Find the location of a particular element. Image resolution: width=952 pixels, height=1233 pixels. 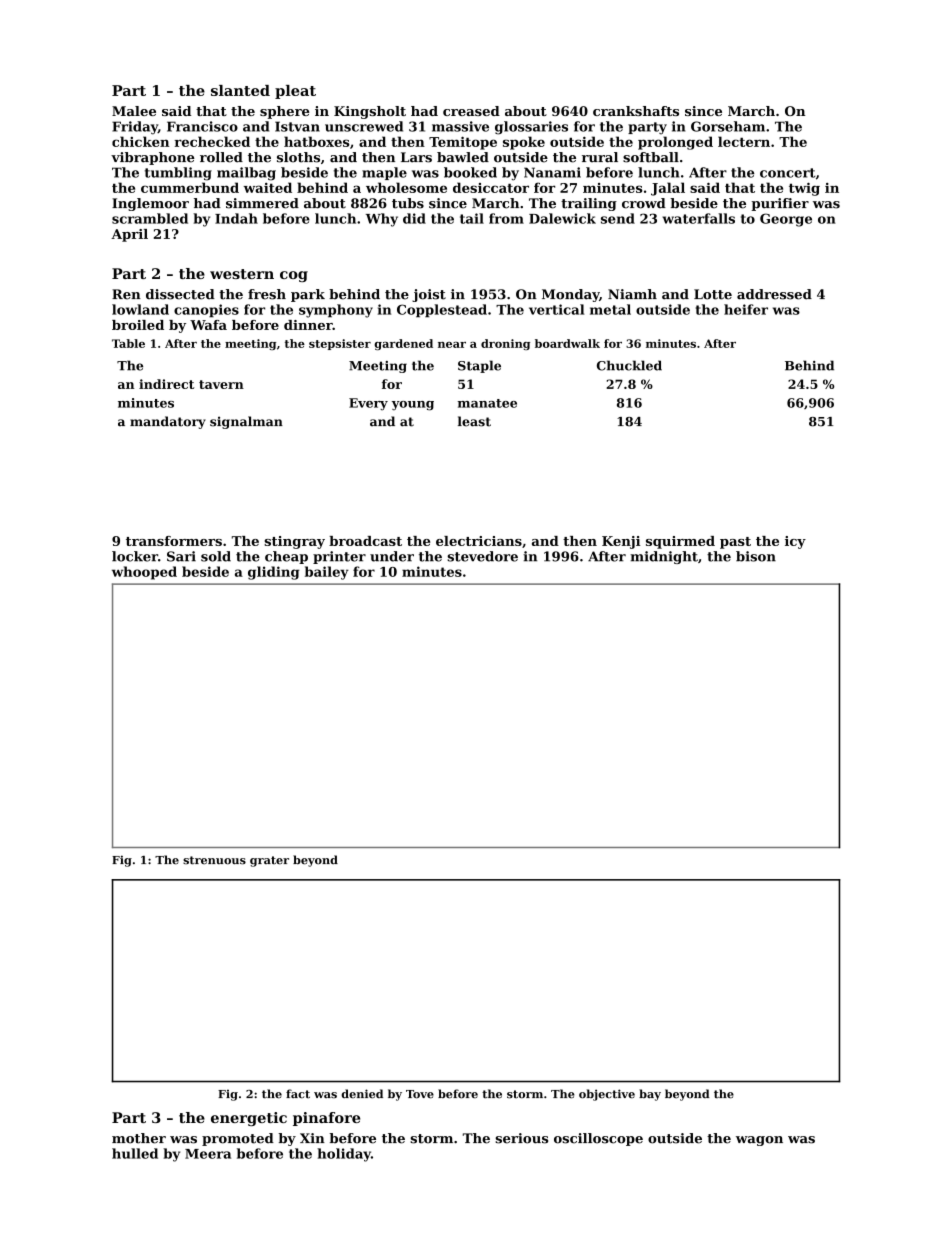

mandatory is located at coordinates (168, 422).
